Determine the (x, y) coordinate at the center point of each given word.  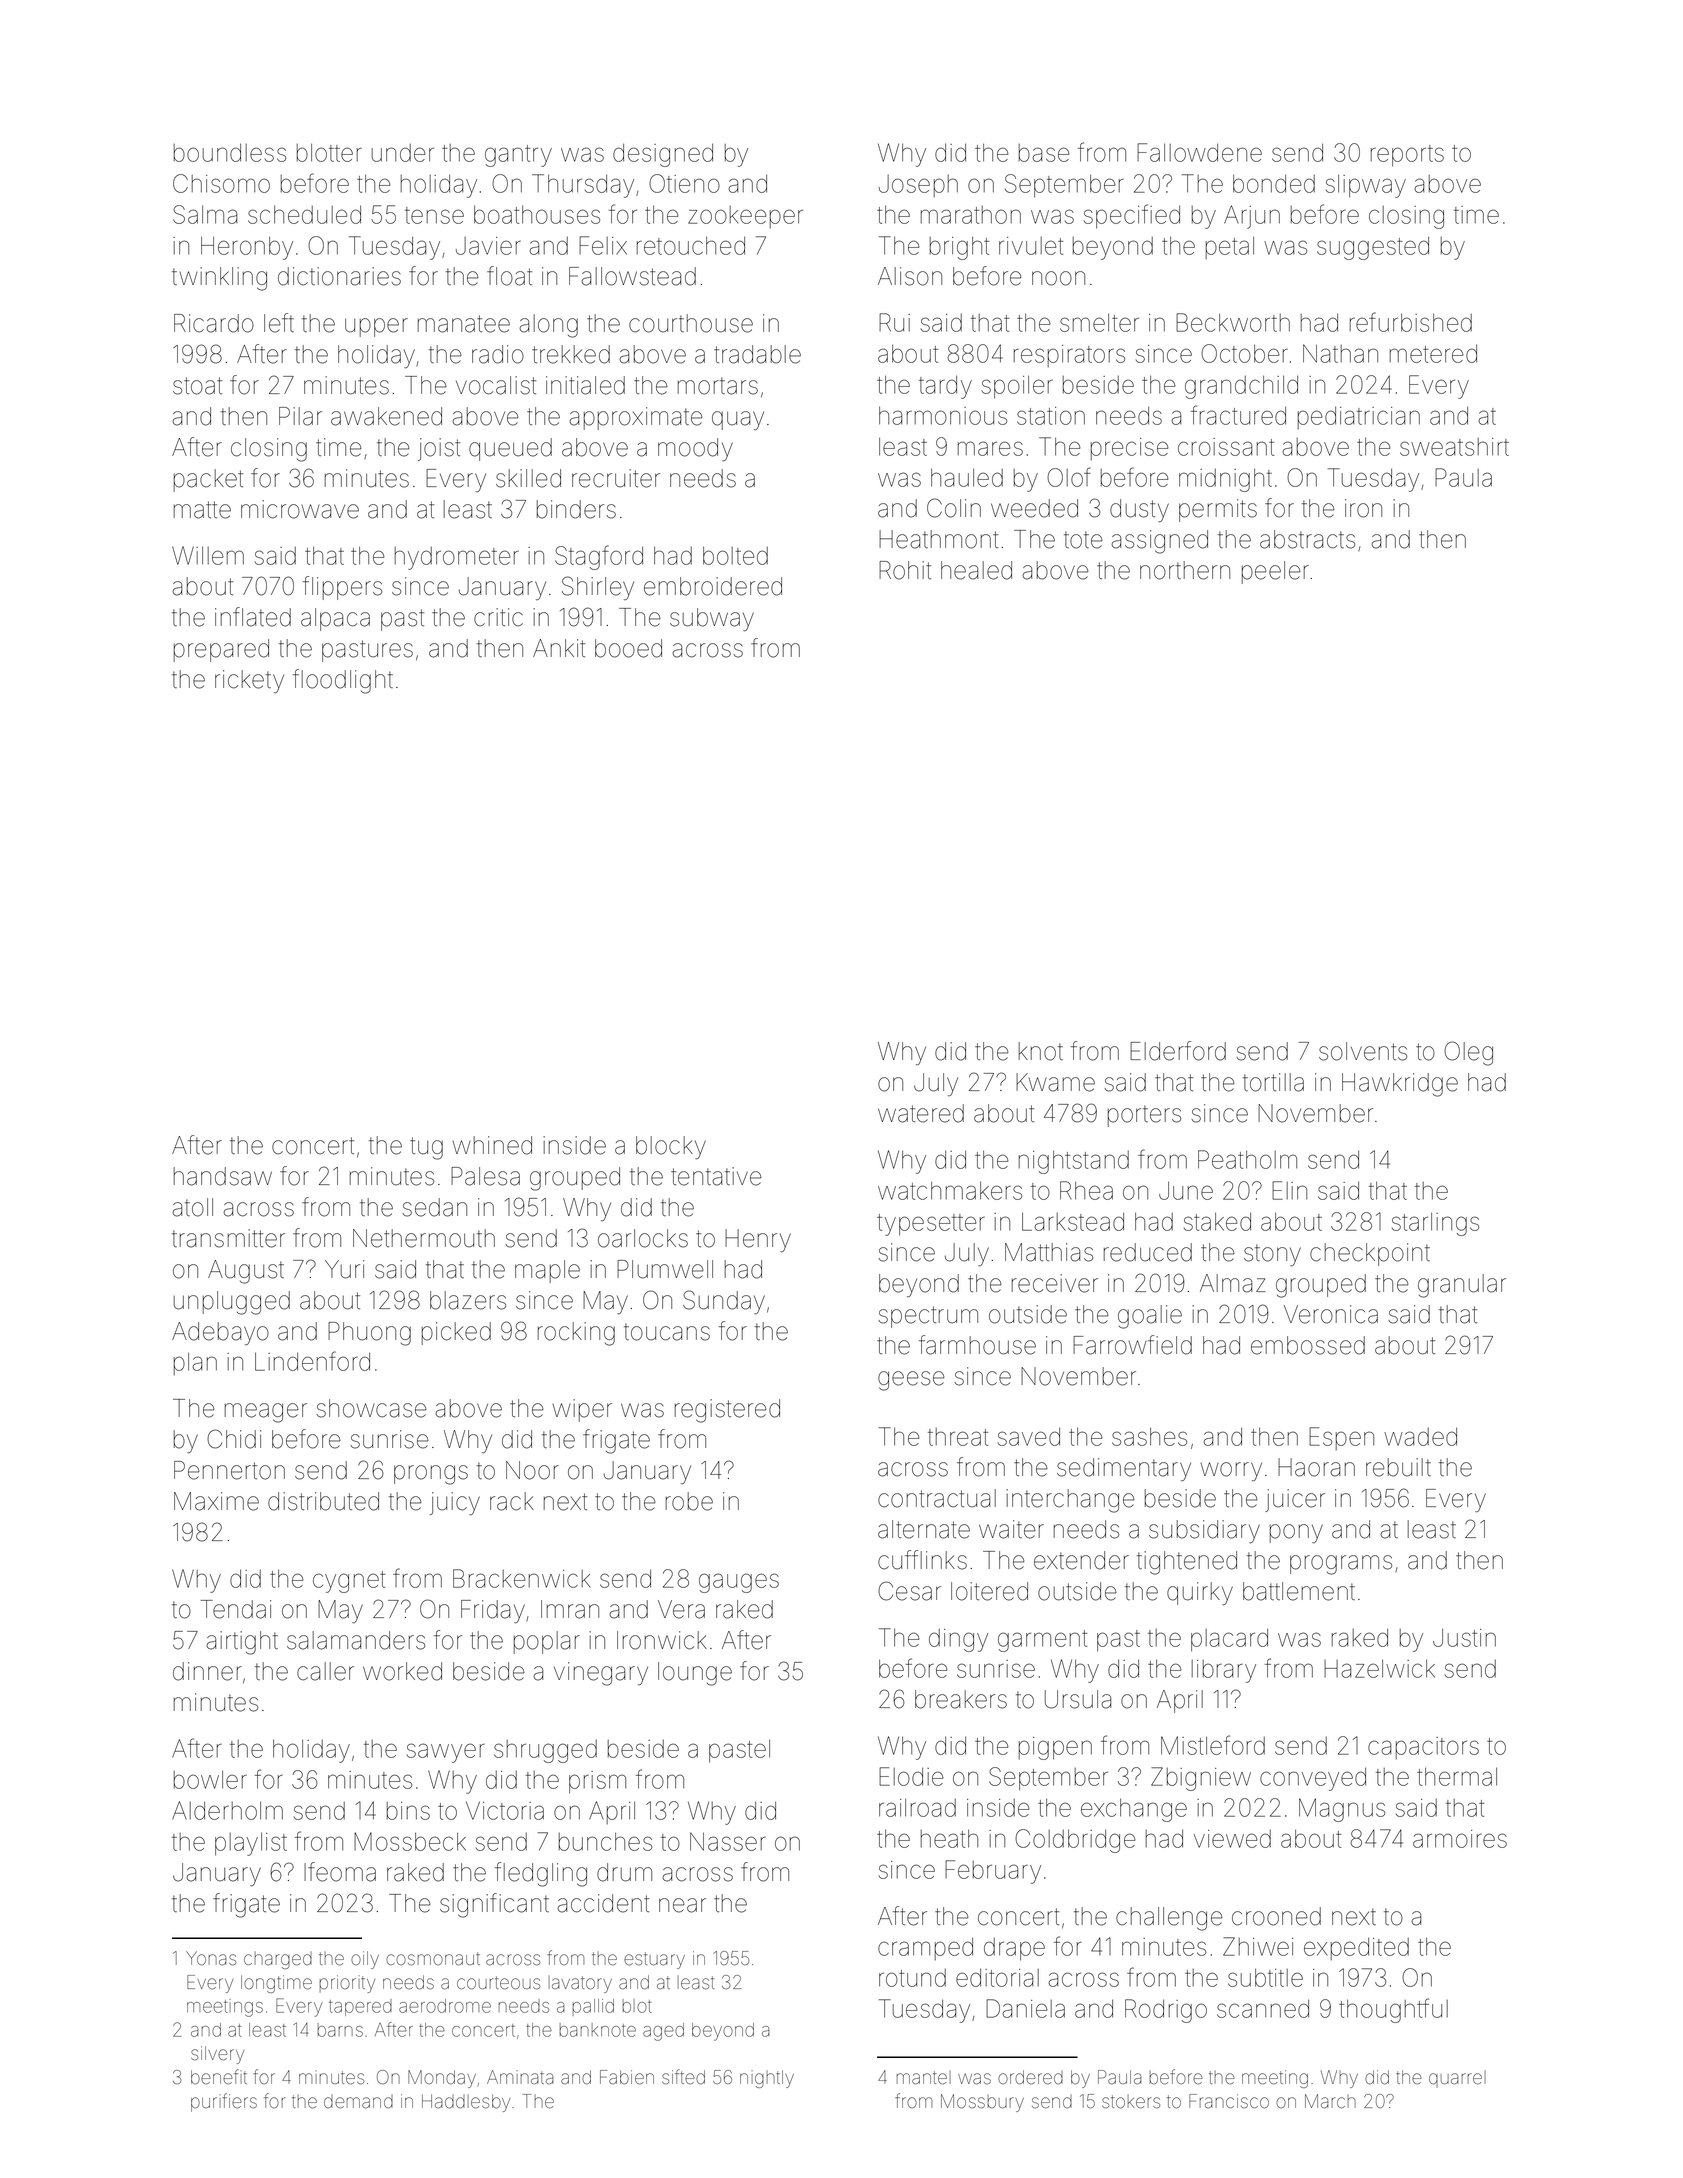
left (279, 323)
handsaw (223, 1176)
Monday (442, 2079)
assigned (1159, 542)
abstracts (1307, 539)
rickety (249, 681)
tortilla (1273, 1082)
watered (921, 1113)
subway (712, 619)
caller (325, 1671)
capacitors (1423, 1748)
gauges (739, 1583)
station (1051, 416)
